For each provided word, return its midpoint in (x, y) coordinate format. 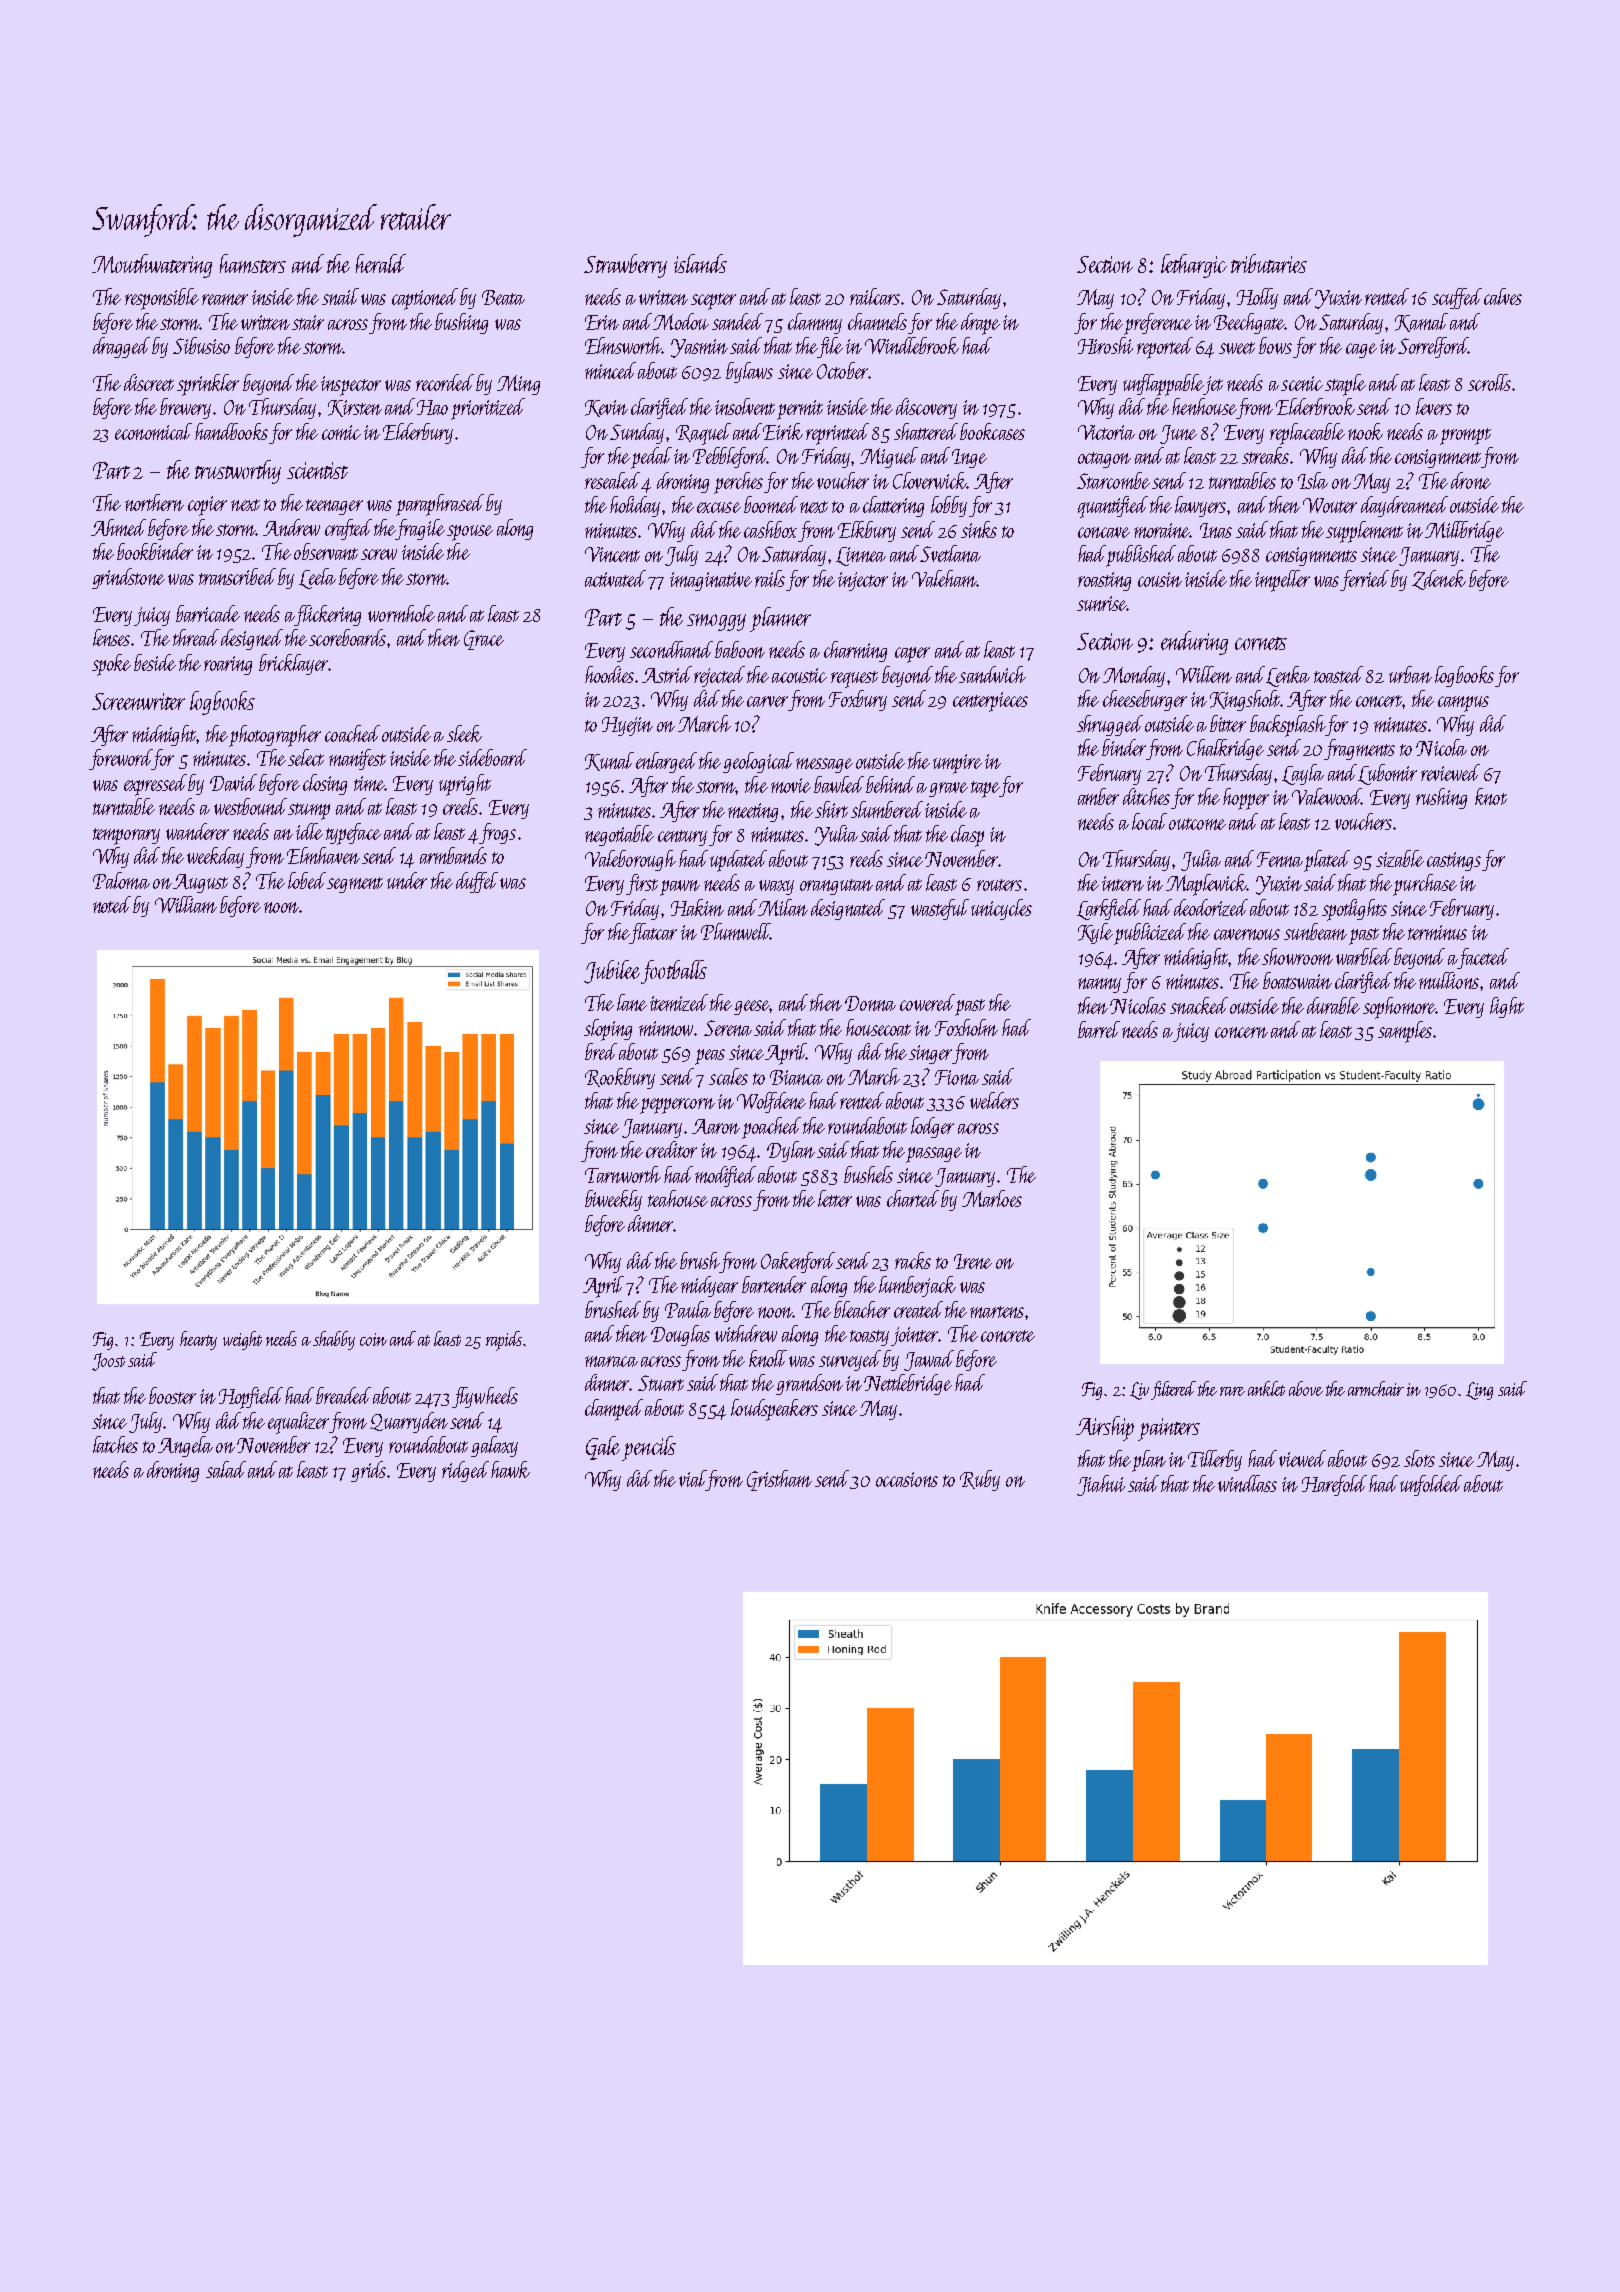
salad (226, 1469)
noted (112, 904)
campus (1463, 704)
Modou (681, 321)
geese (752, 1007)
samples (1405, 1032)
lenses (112, 637)
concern (1241, 1032)
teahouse (678, 1198)
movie (791, 785)
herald (381, 263)
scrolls (1489, 382)
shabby (334, 1340)
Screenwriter (138, 701)
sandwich (992, 674)
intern (1123, 883)
